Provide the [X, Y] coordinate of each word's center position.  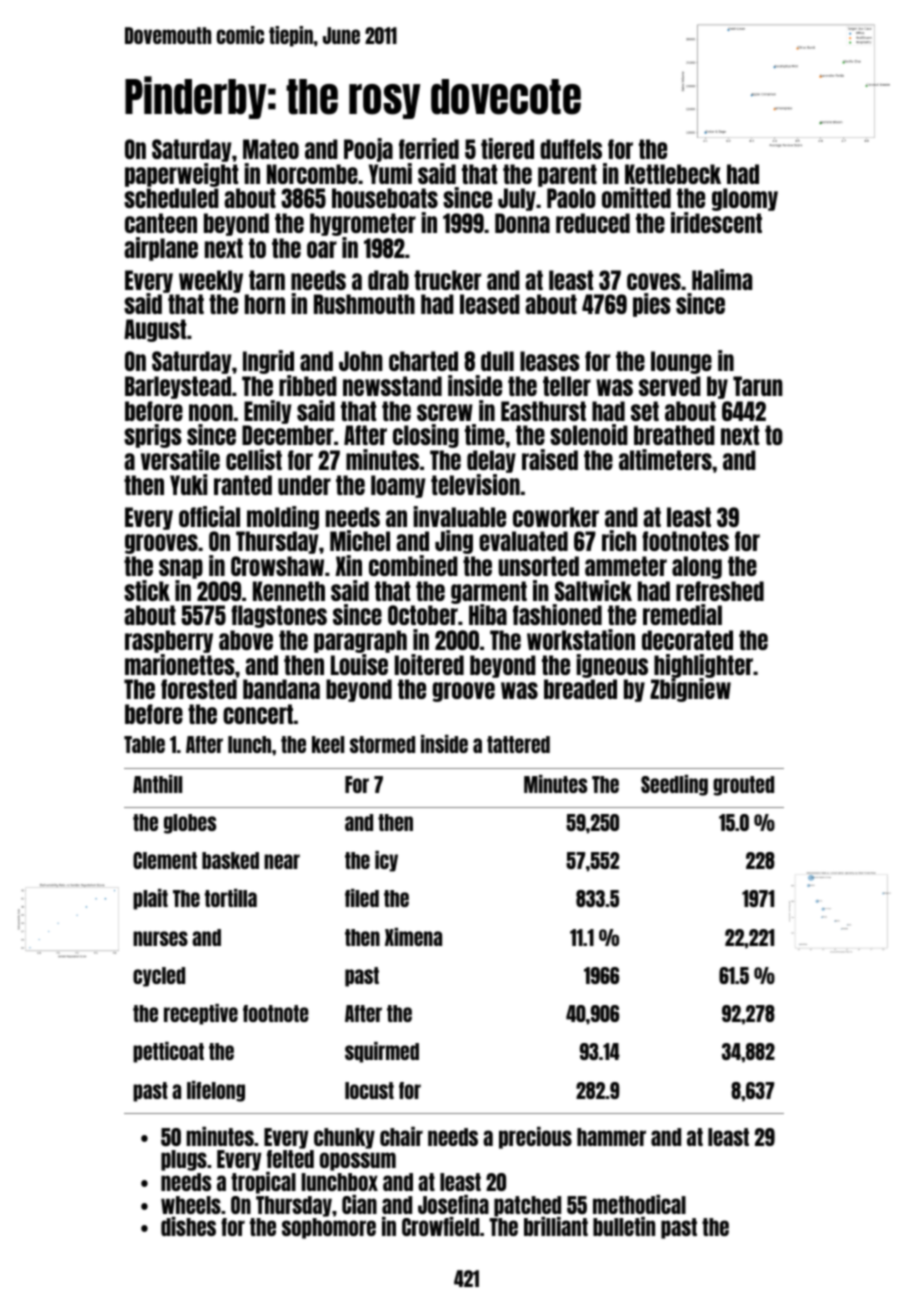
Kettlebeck [673, 174]
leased [490, 304]
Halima [722, 279]
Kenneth [289, 591]
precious [535, 1138]
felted [290, 1159]
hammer [611, 1137]
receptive [201, 1014]
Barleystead [178, 387]
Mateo [271, 149]
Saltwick [593, 590]
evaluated [523, 541]
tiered [507, 148]
